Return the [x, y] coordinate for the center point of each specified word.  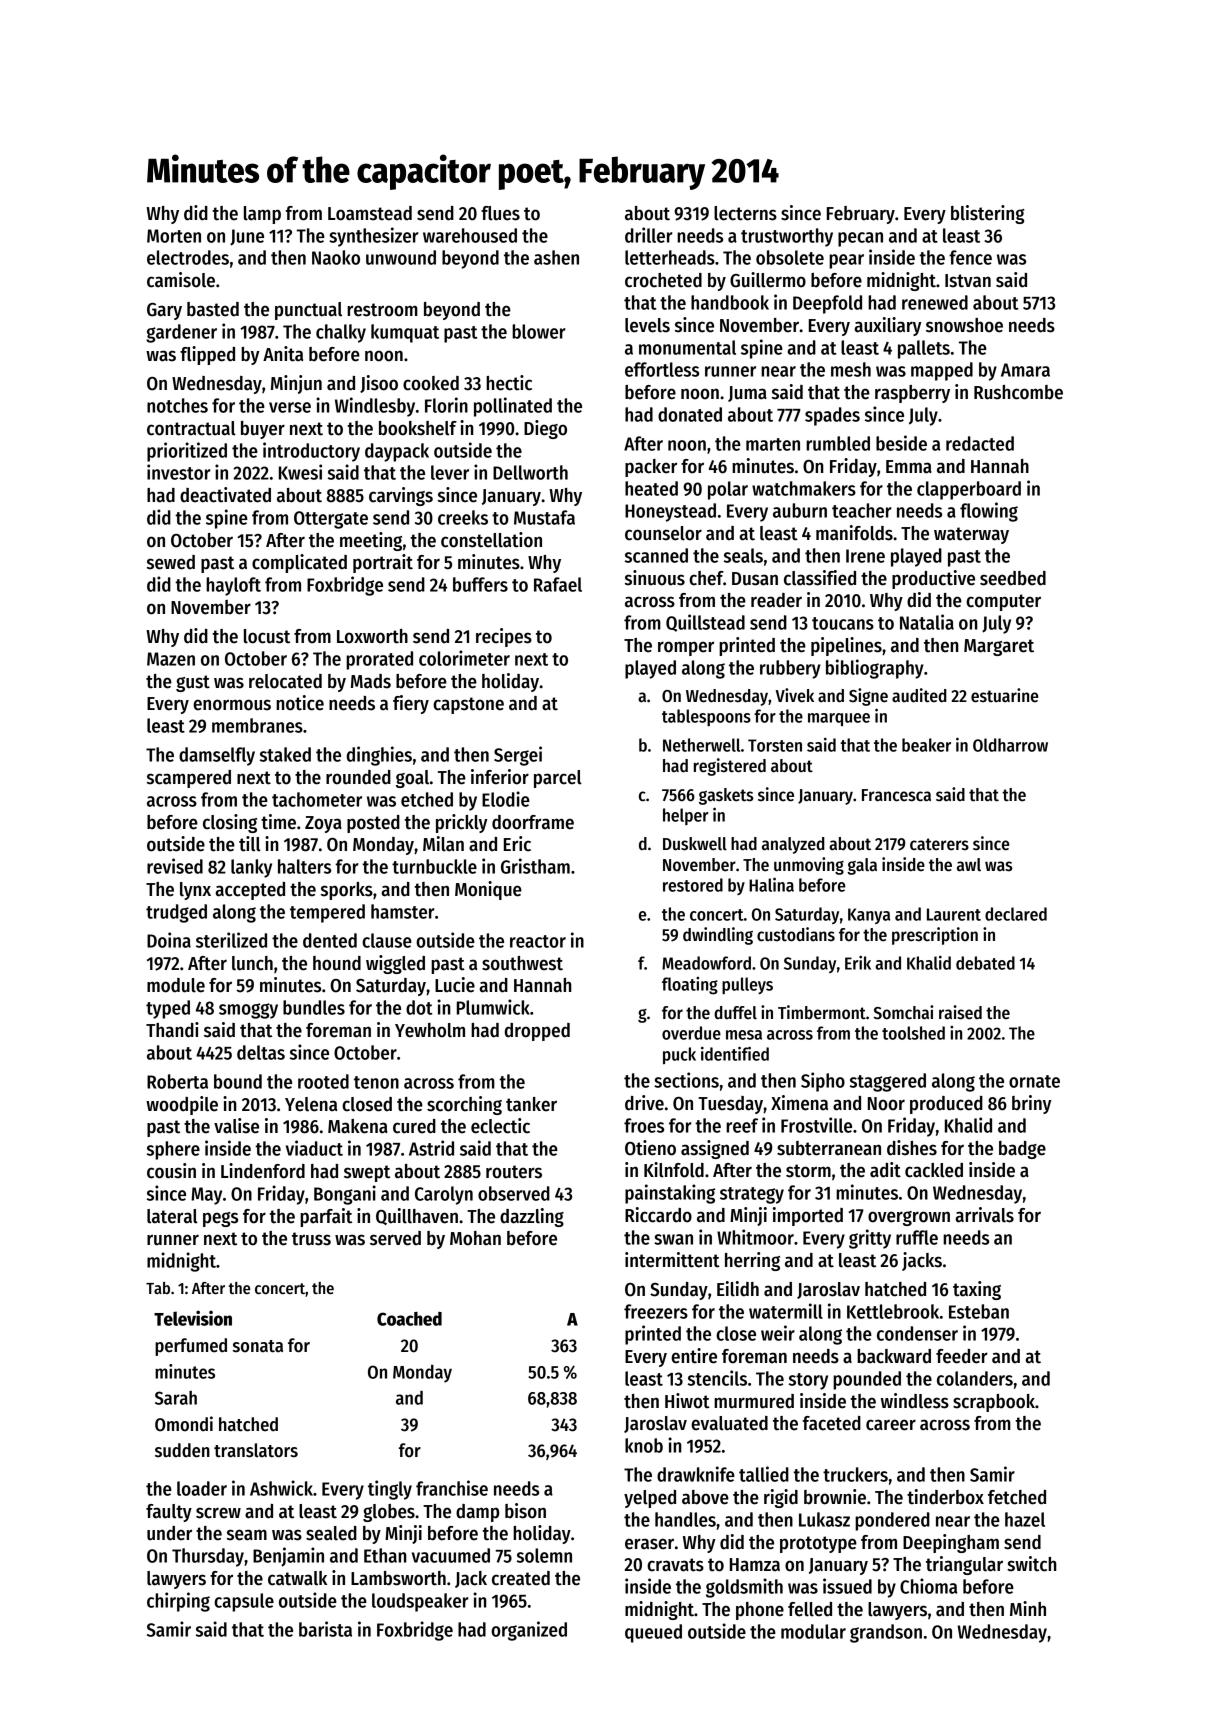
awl [969, 865]
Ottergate [331, 520]
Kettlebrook [893, 1311]
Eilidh [738, 1289]
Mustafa [544, 517]
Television [193, 1318]
